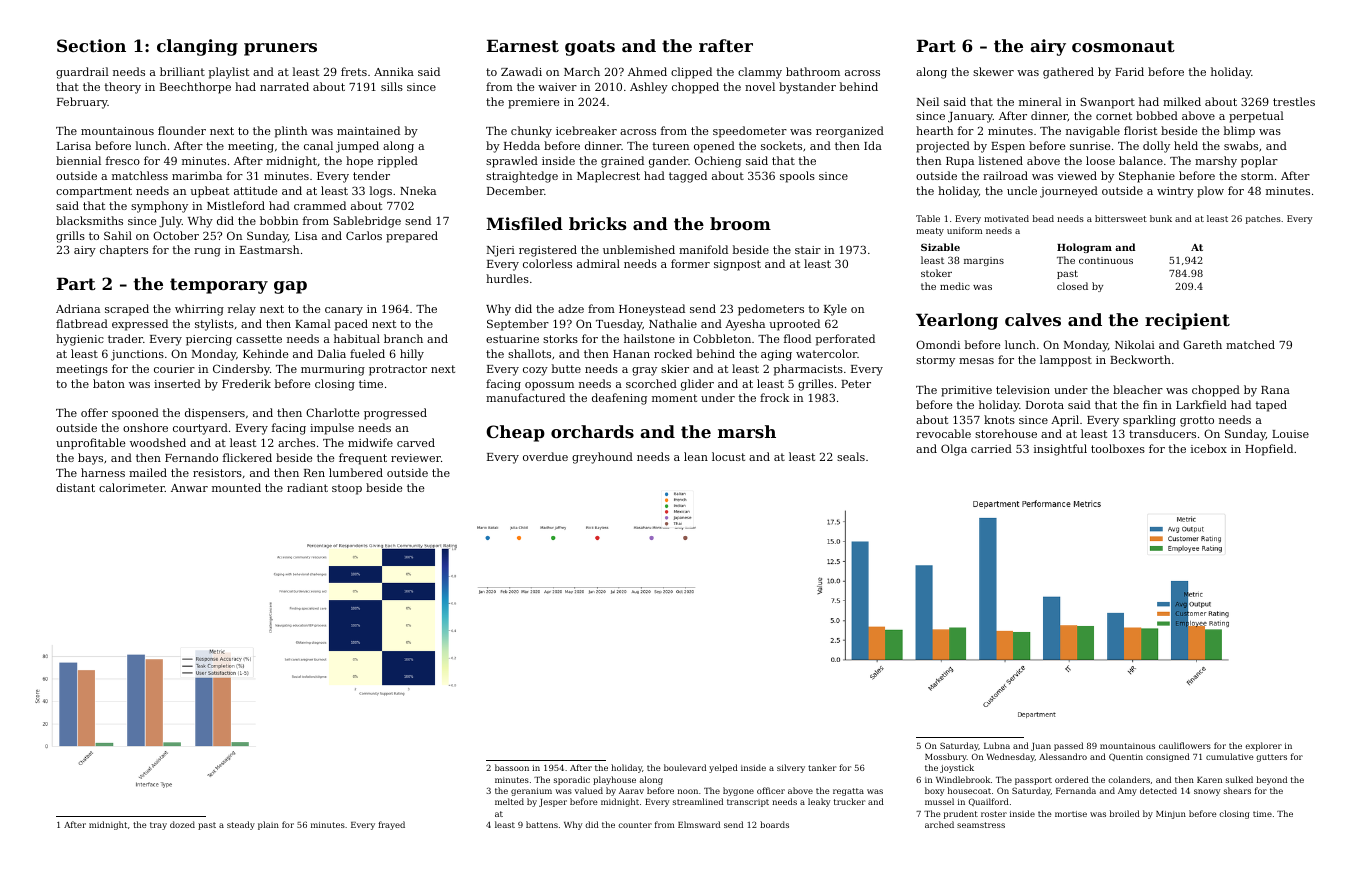 This screenshot has width=1372, height=887. What do you see at coordinates (1118, 448) in the screenshot?
I see `toolboxes` at bounding box center [1118, 448].
